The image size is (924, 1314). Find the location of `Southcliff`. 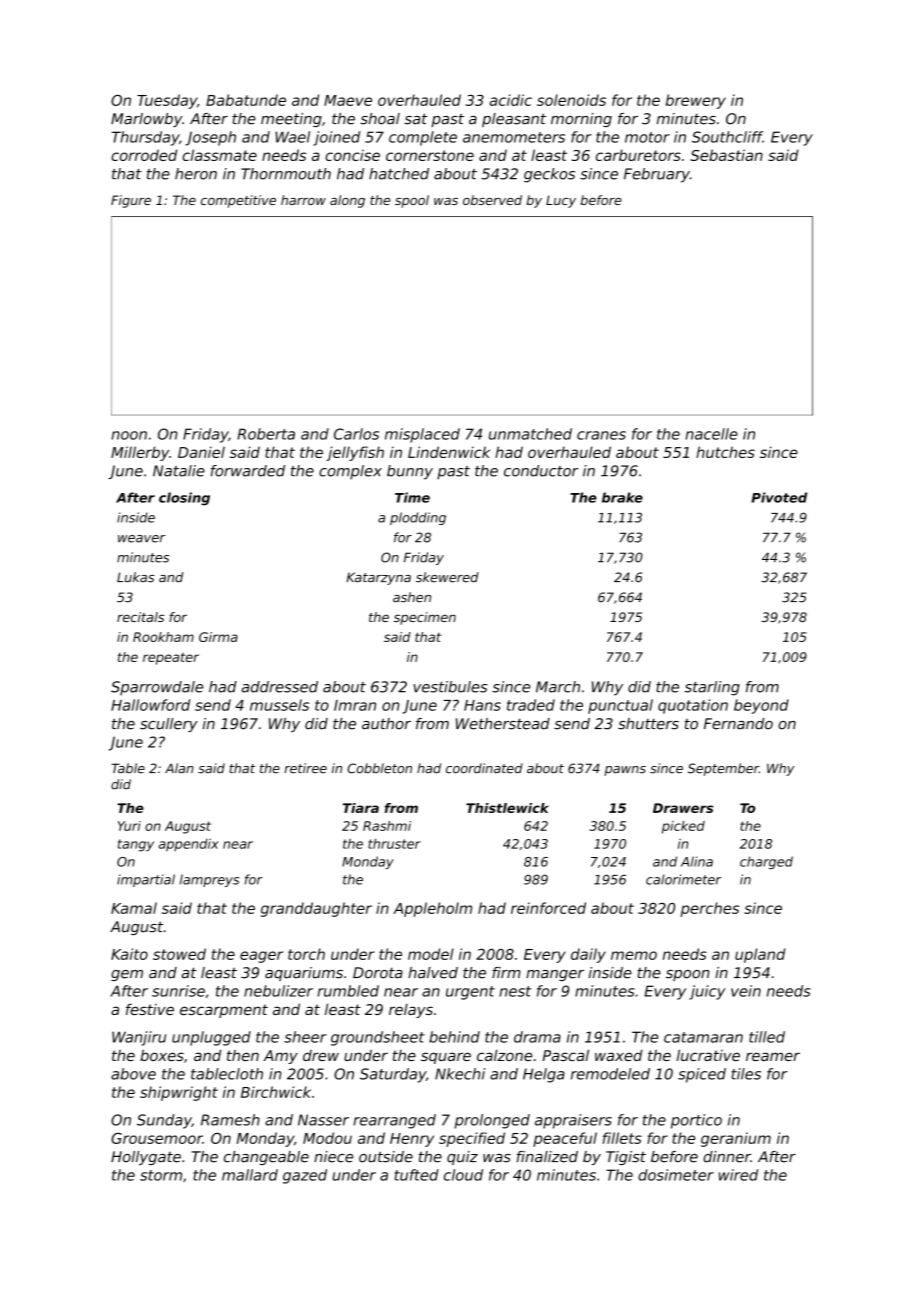

Southcliff is located at coordinates (727, 137).
